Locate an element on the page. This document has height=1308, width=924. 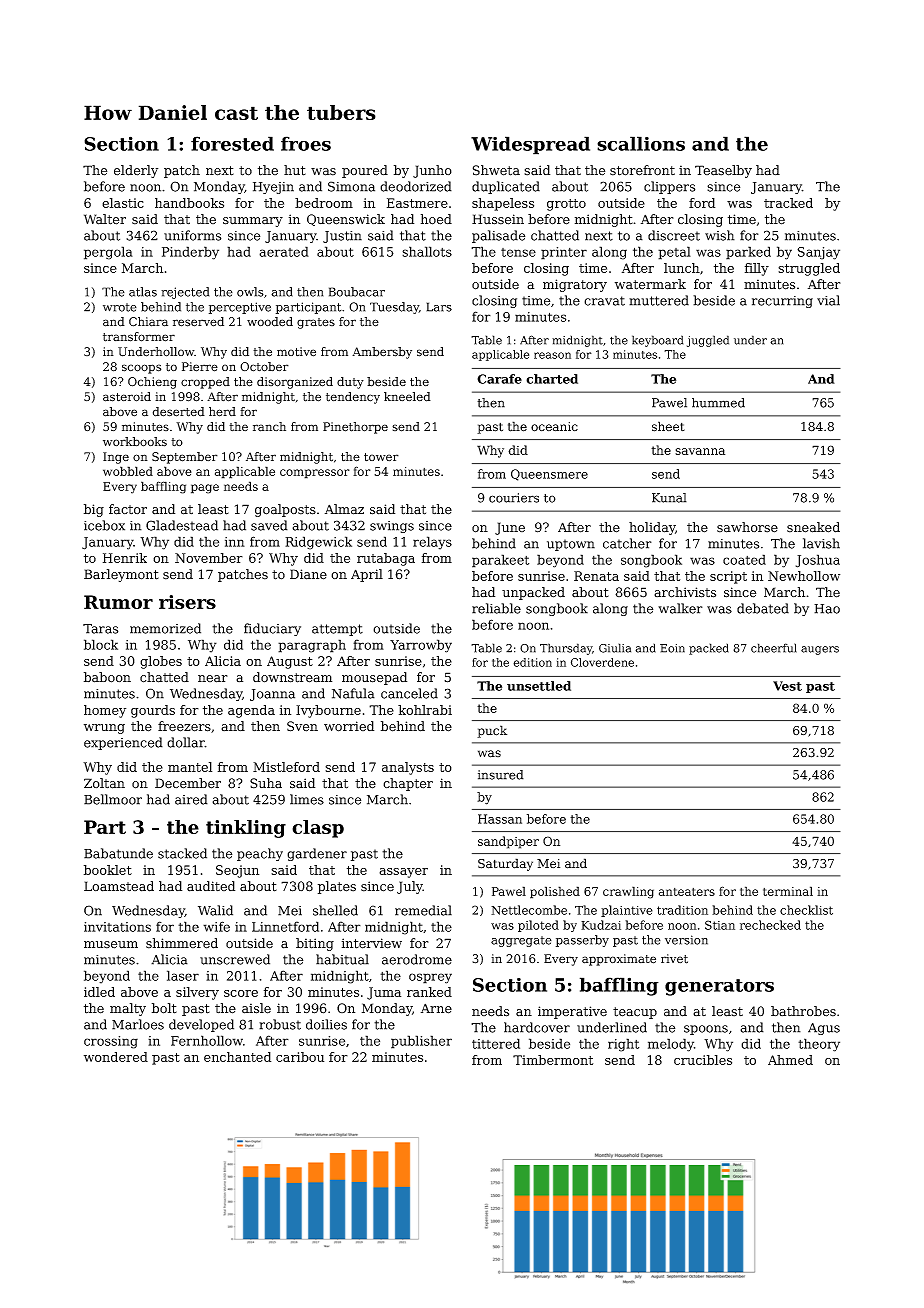
wondered is located at coordinates (116, 1057).
